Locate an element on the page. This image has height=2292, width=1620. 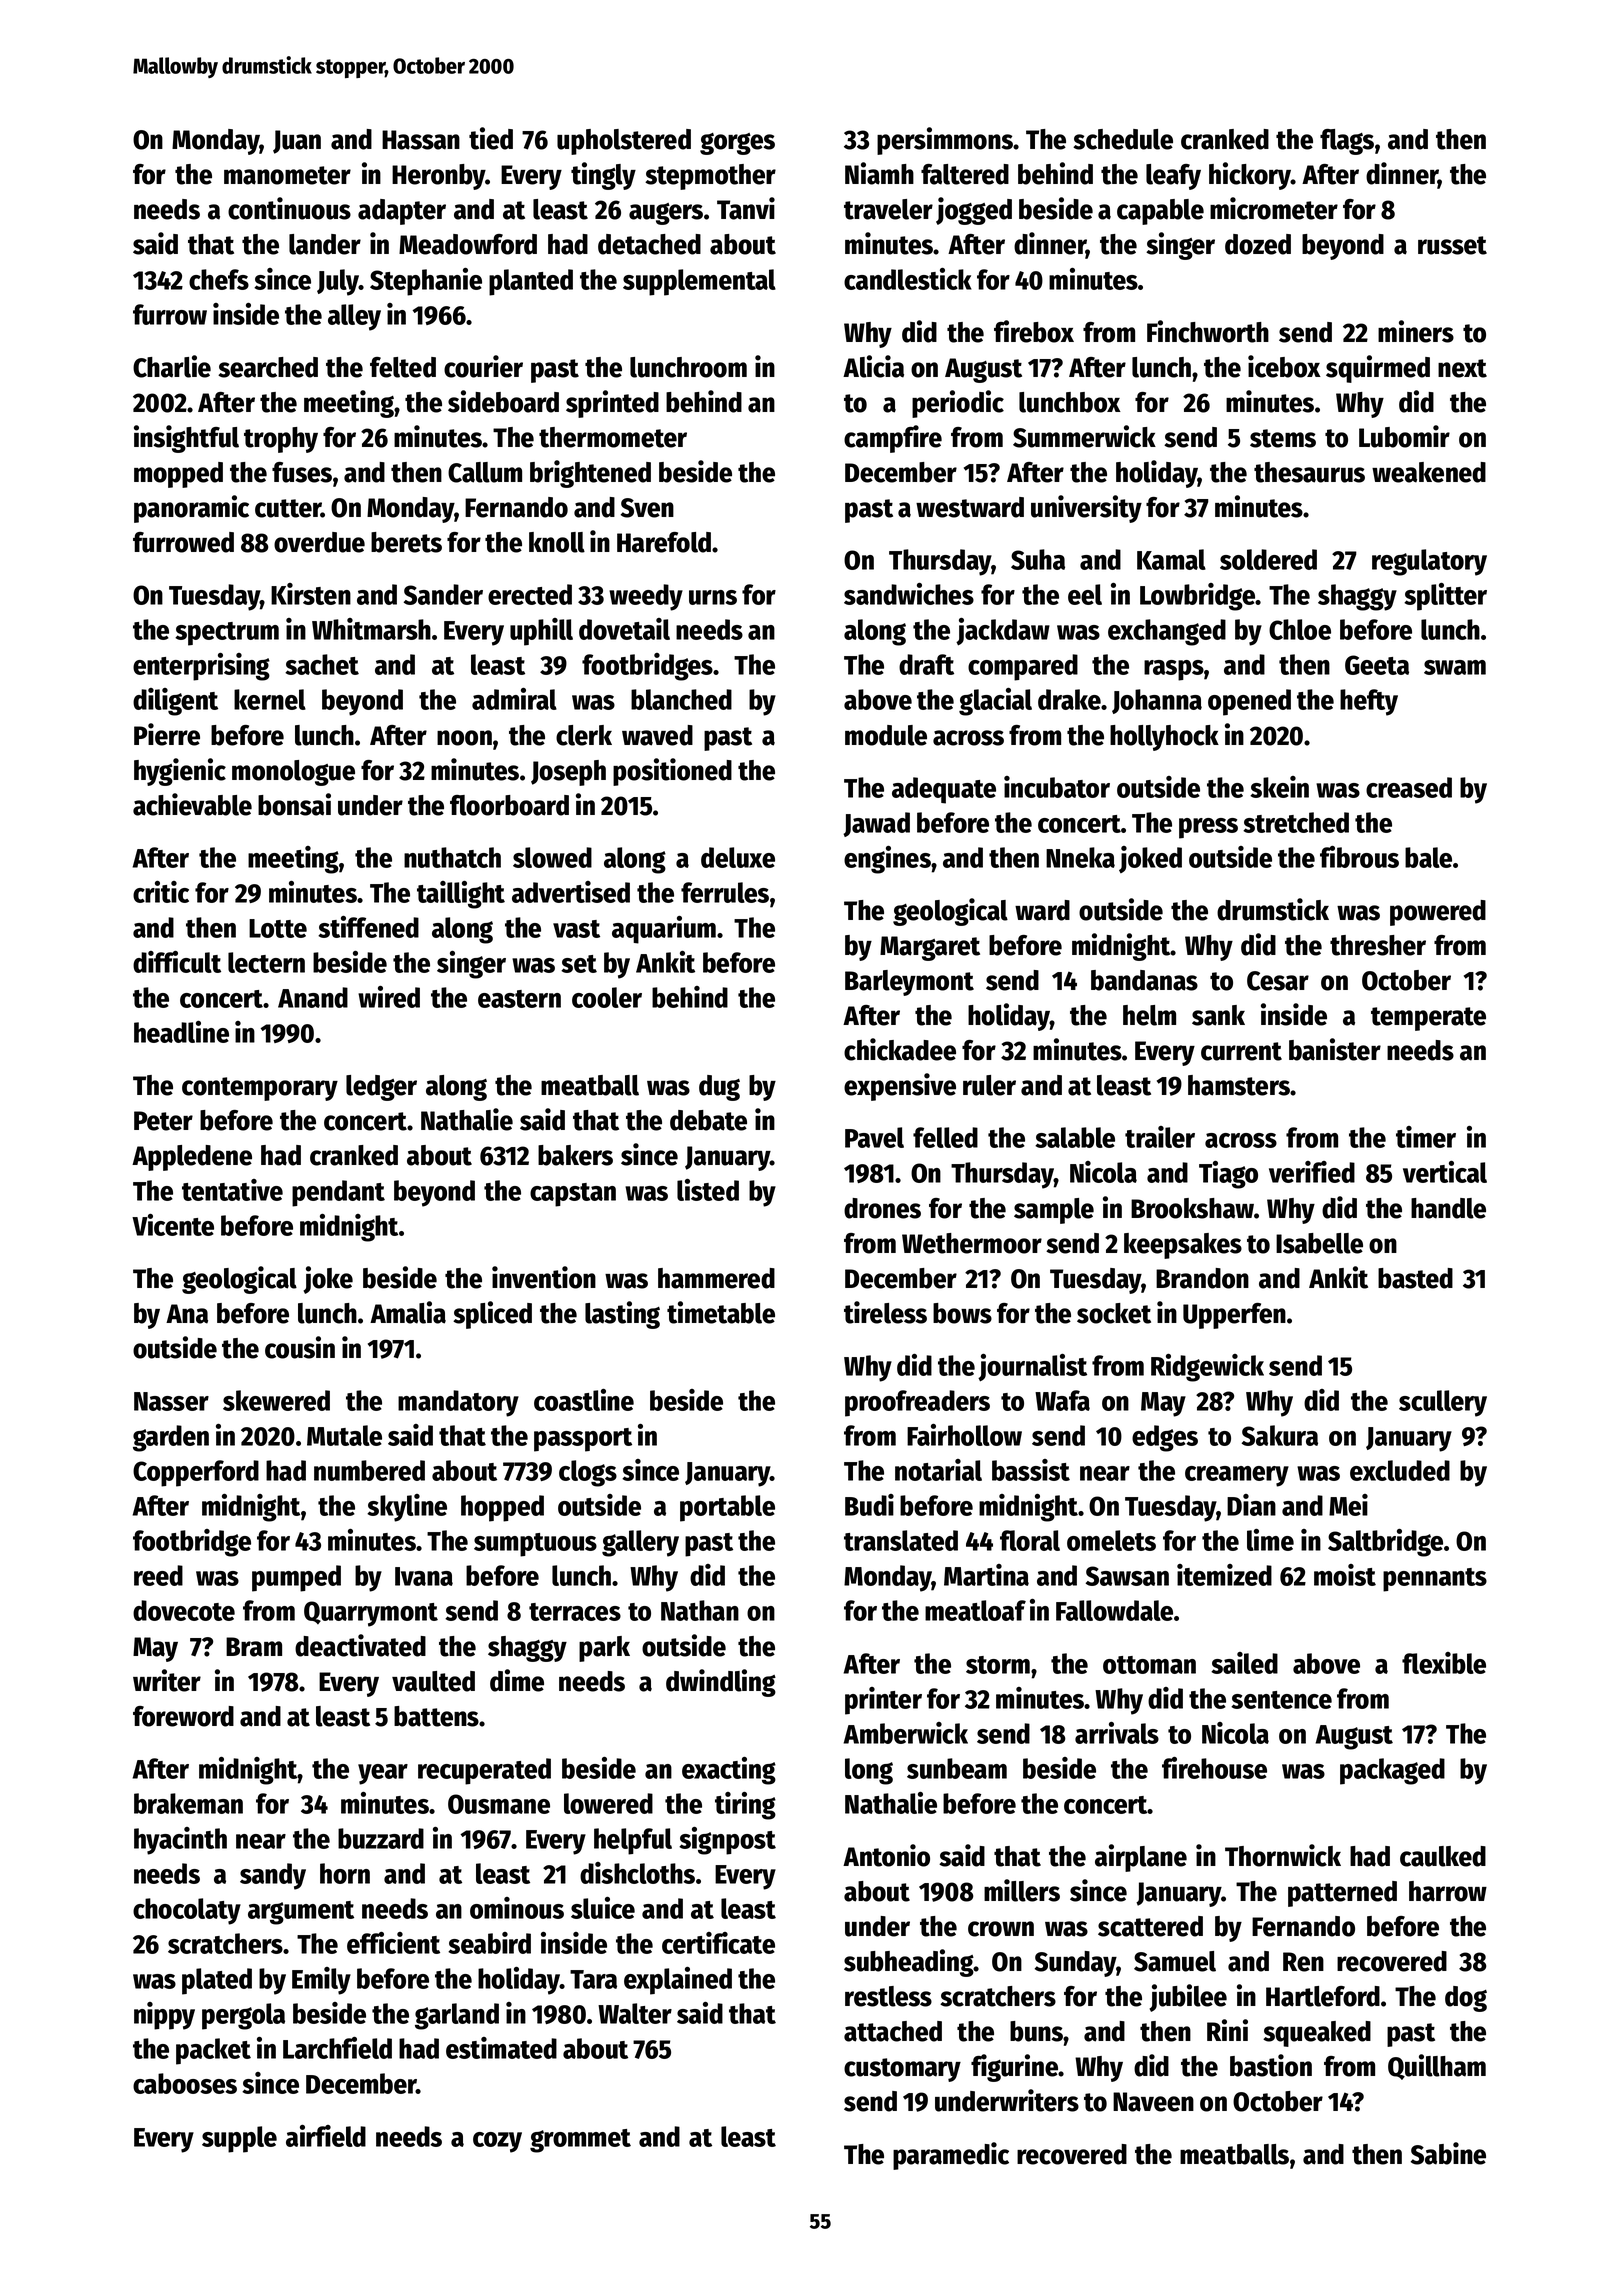
bakers is located at coordinates (575, 1155).
